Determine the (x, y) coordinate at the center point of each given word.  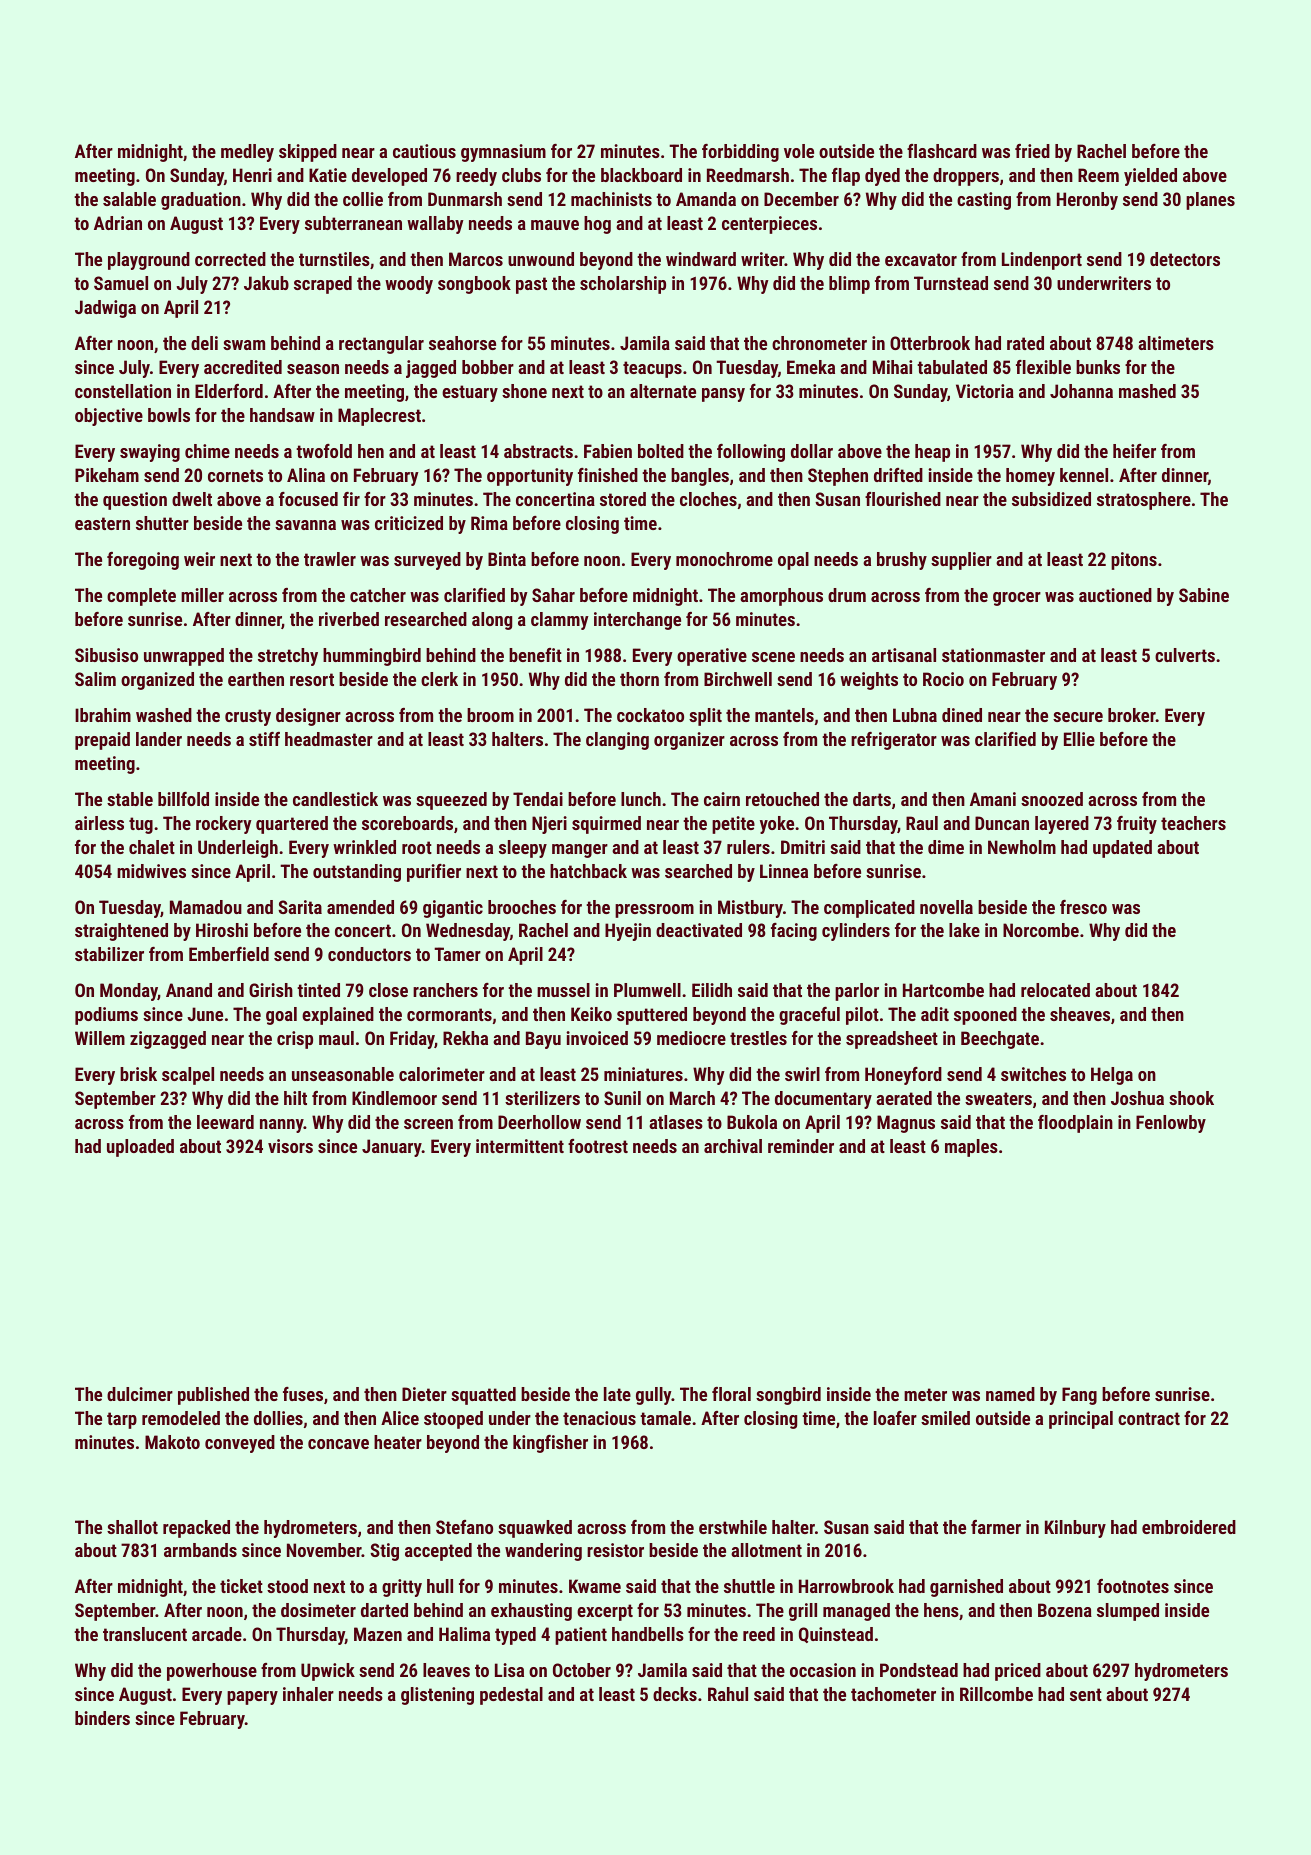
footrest (598, 1146)
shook (1191, 1098)
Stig (384, 1552)
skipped (308, 153)
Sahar (553, 595)
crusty (248, 717)
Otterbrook (930, 343)
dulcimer (140, 1394)
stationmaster (993, 655)
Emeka (811, 367)
